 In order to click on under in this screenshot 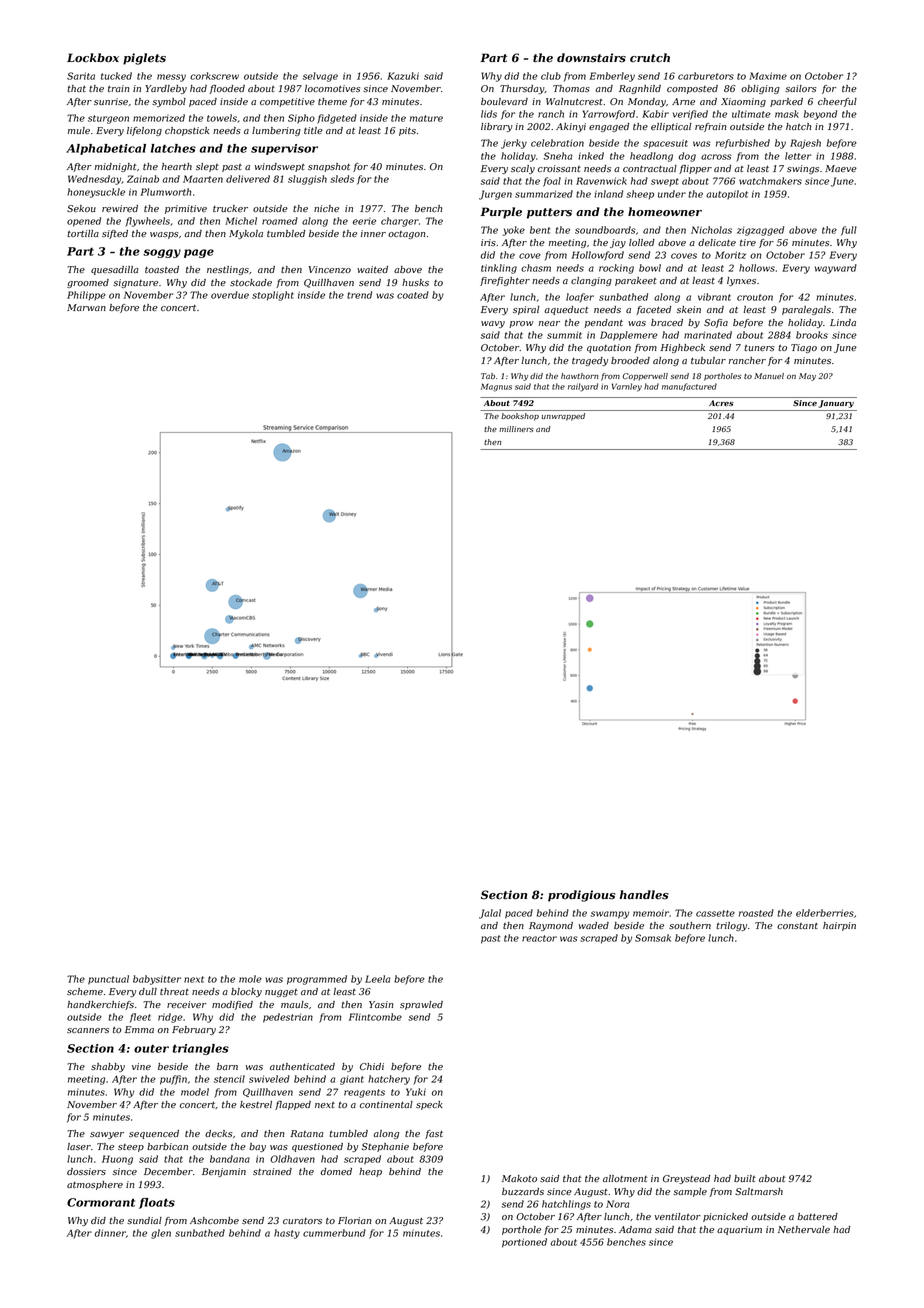, I will do `click(672, 194)`.
